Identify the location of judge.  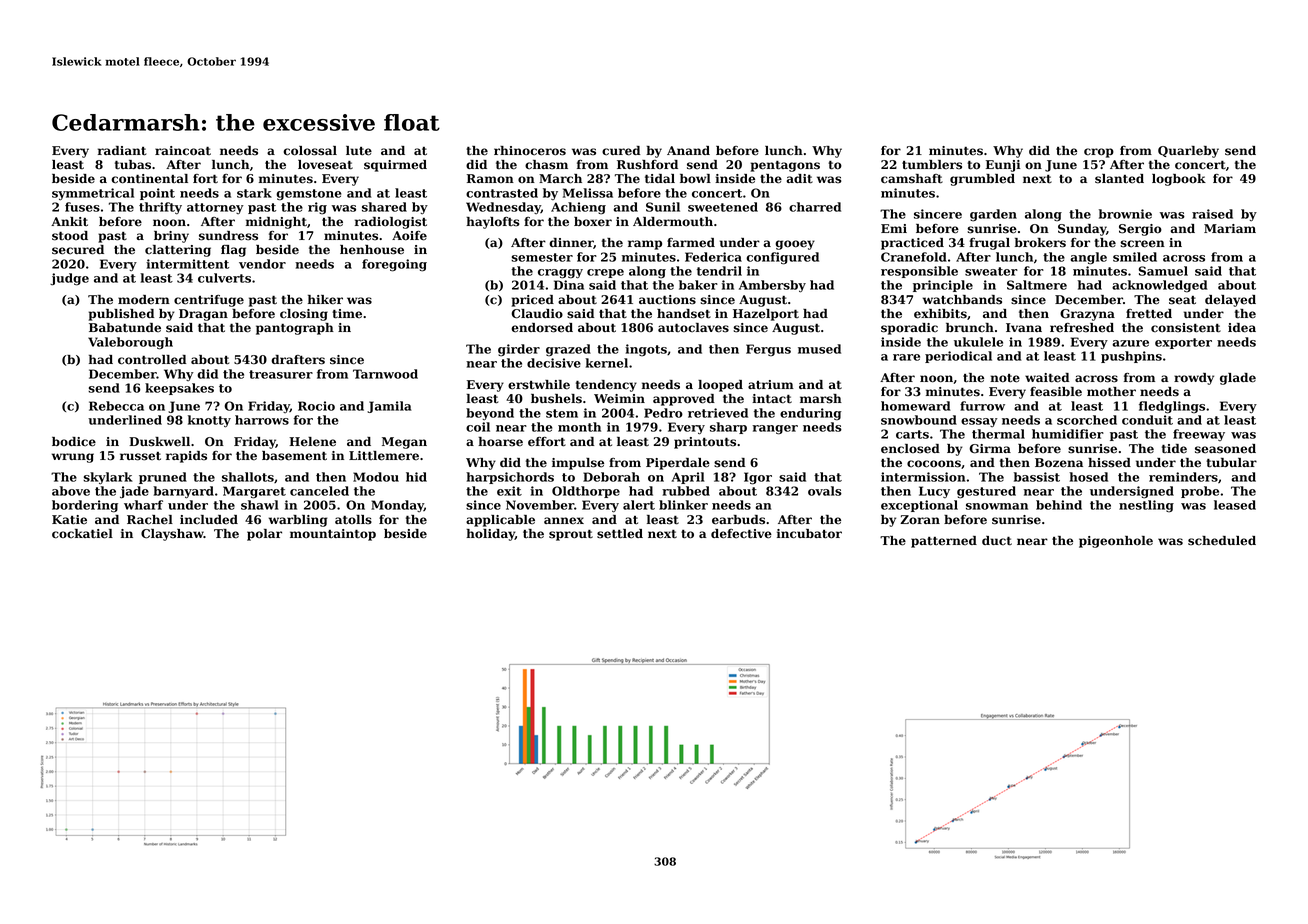
(69, 279).
